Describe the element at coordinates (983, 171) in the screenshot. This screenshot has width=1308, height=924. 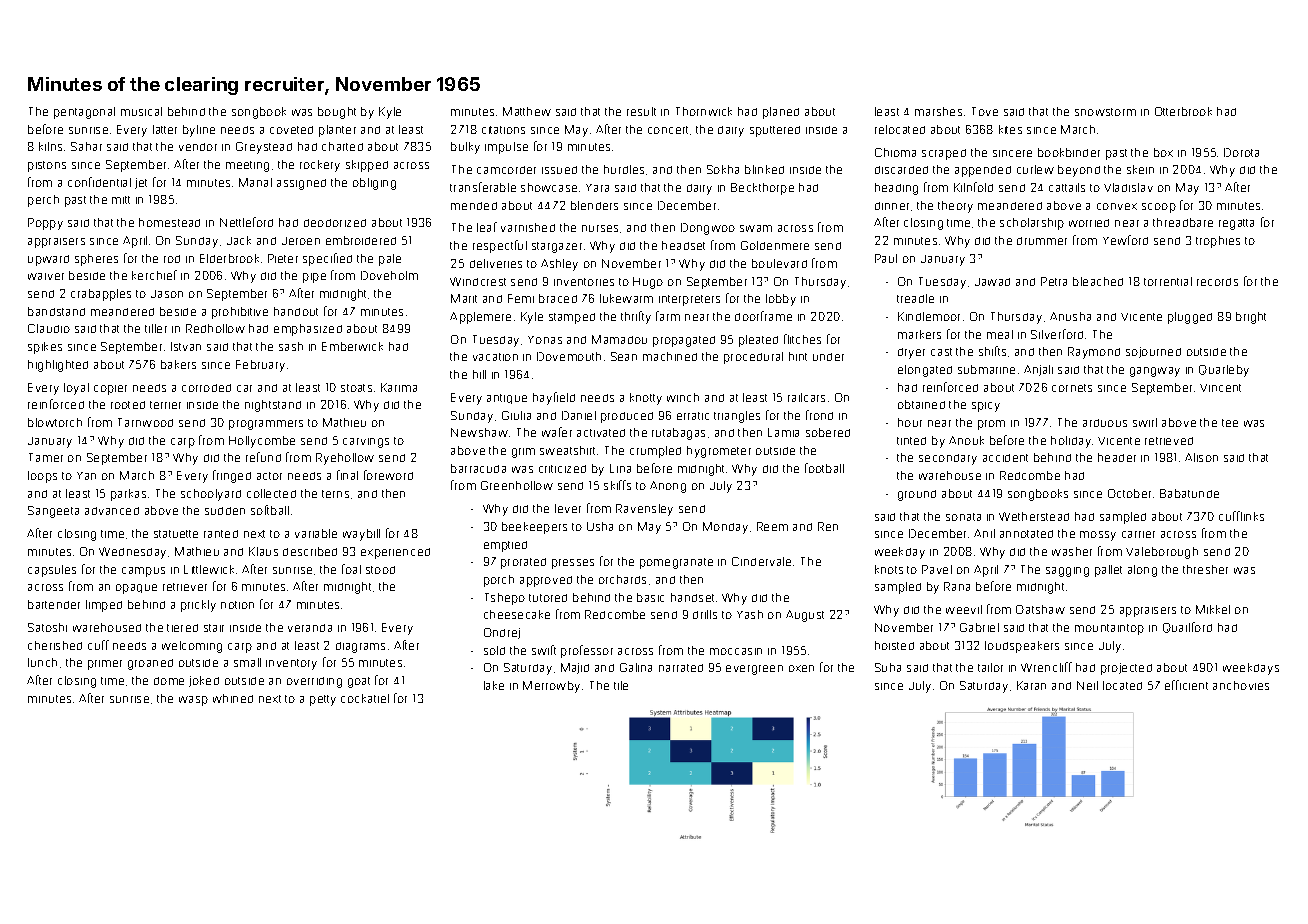
I see `appended` at that location.
